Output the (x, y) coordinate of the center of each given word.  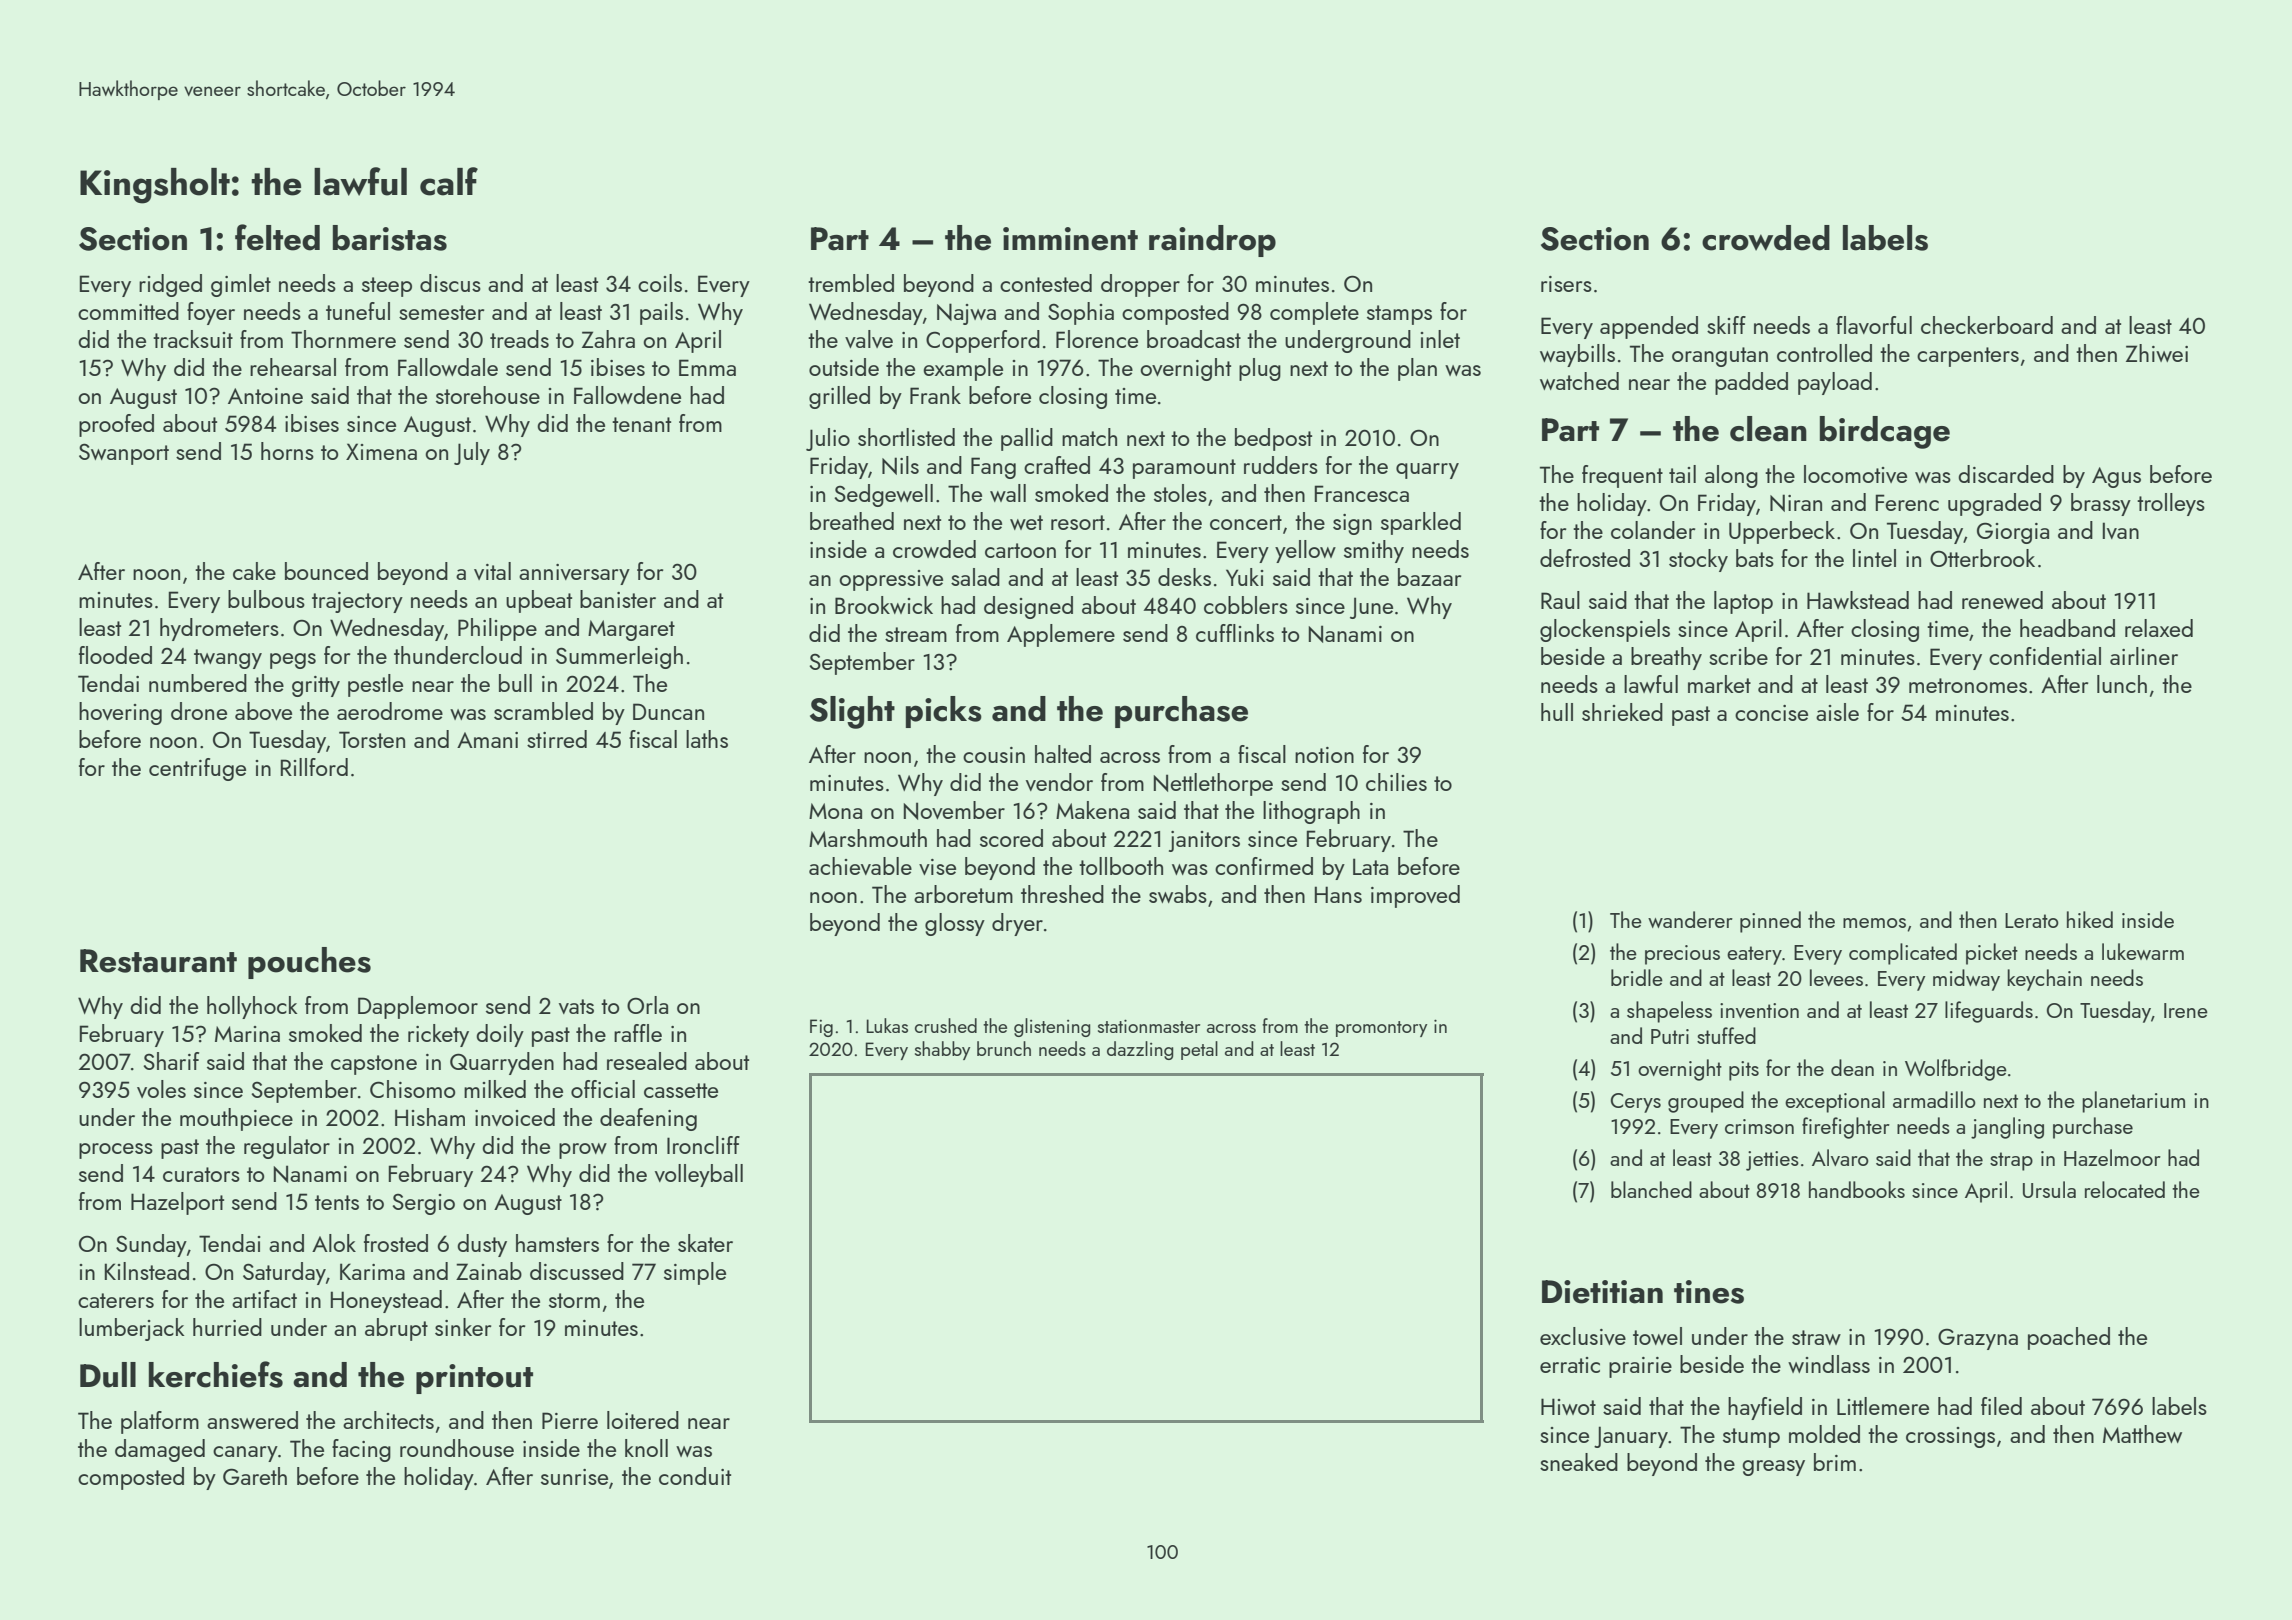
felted (277, 237)
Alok (334, 1243)
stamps (1399, 315)
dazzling (1140, 1050)
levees (1836, 977)
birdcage (1885, 432)
